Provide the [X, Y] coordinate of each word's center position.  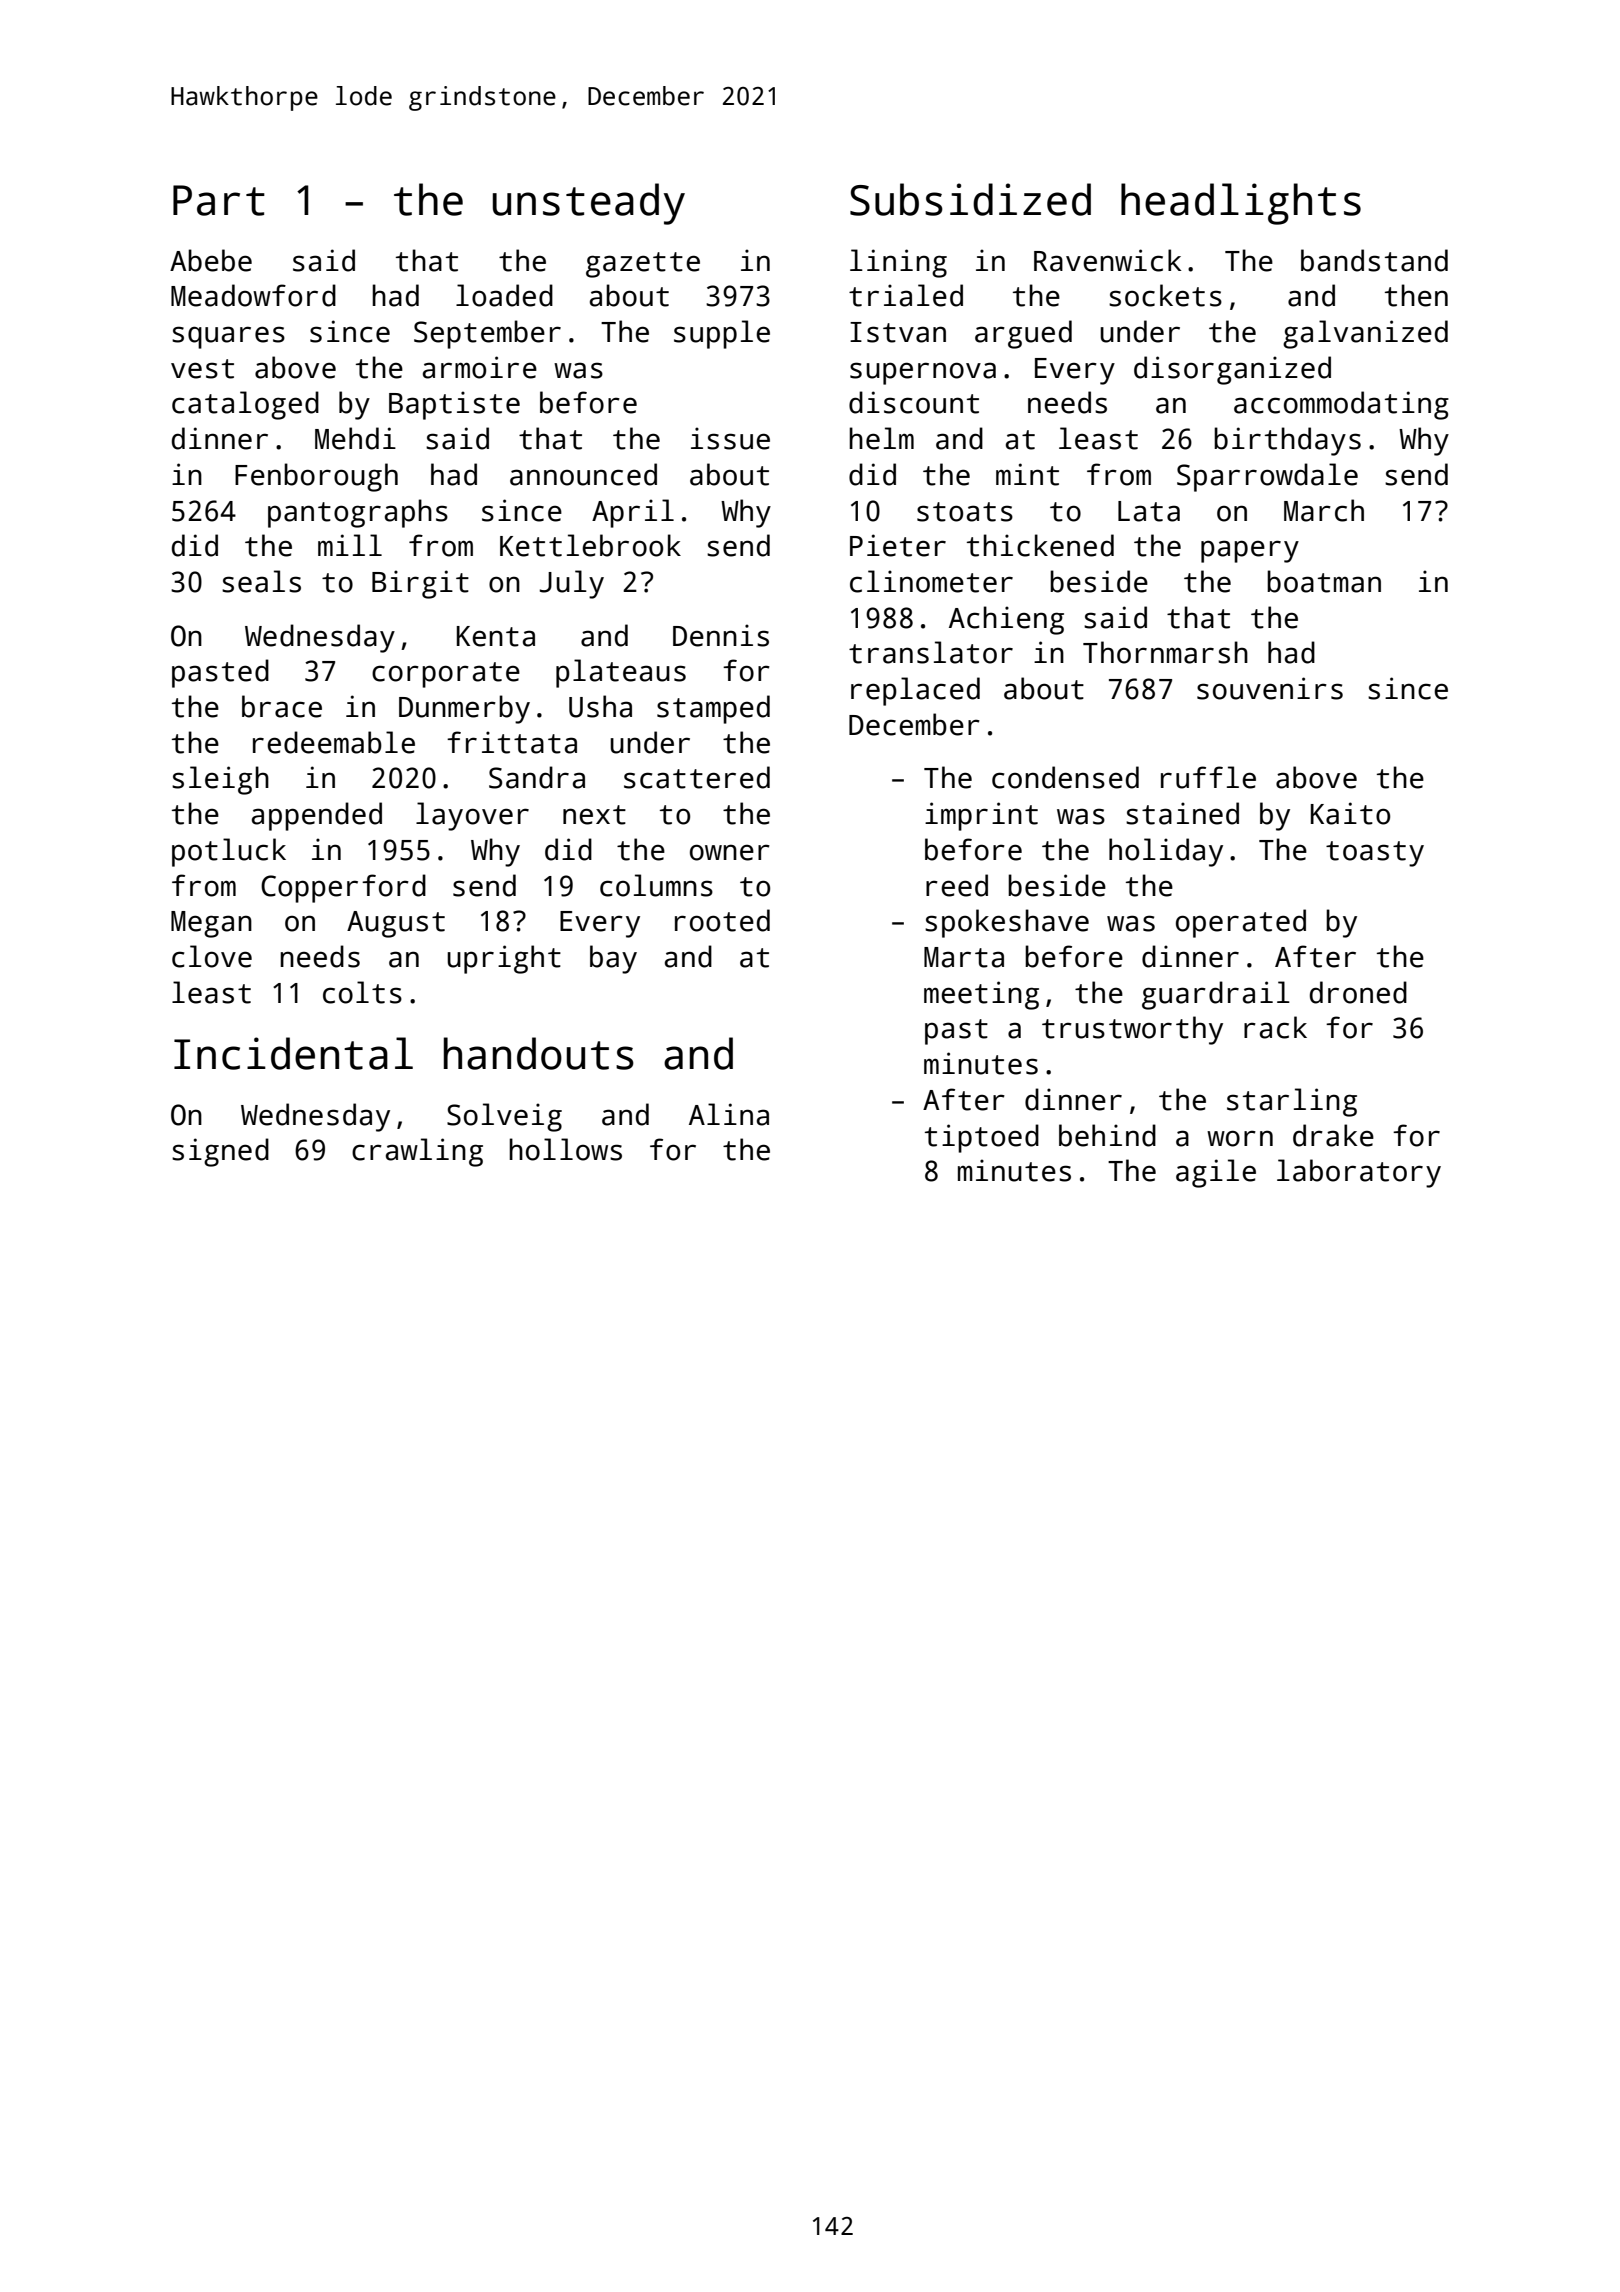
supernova [923, 373]
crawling [417, 1152]
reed [957, 885]
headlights [1241, 204]
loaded [504, 295]
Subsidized [970, 199]
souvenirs [1270, 688]
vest [202, 369]
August [396, 924]
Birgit [420, 584]
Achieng [1006, 620]
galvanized [1365, 334]
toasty [1375, 854]
